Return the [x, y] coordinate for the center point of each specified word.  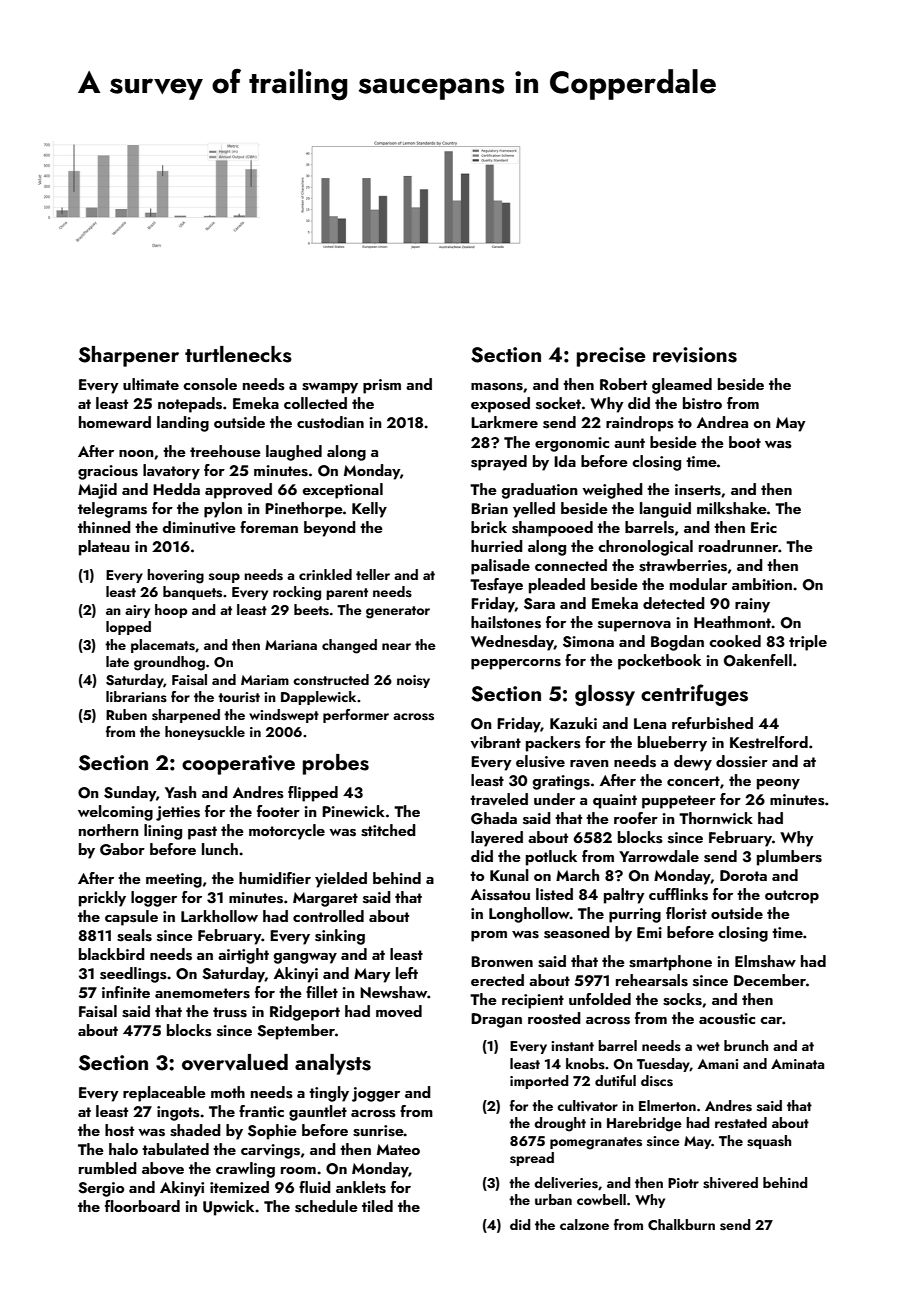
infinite [126, 992]
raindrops [640, 424]
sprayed [499, 463]
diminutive [199, 527]
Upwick [228, 1208]
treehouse [225, 451]
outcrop [792, 897]
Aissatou [500, 895]
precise [611, 357]
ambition [762, 584]
